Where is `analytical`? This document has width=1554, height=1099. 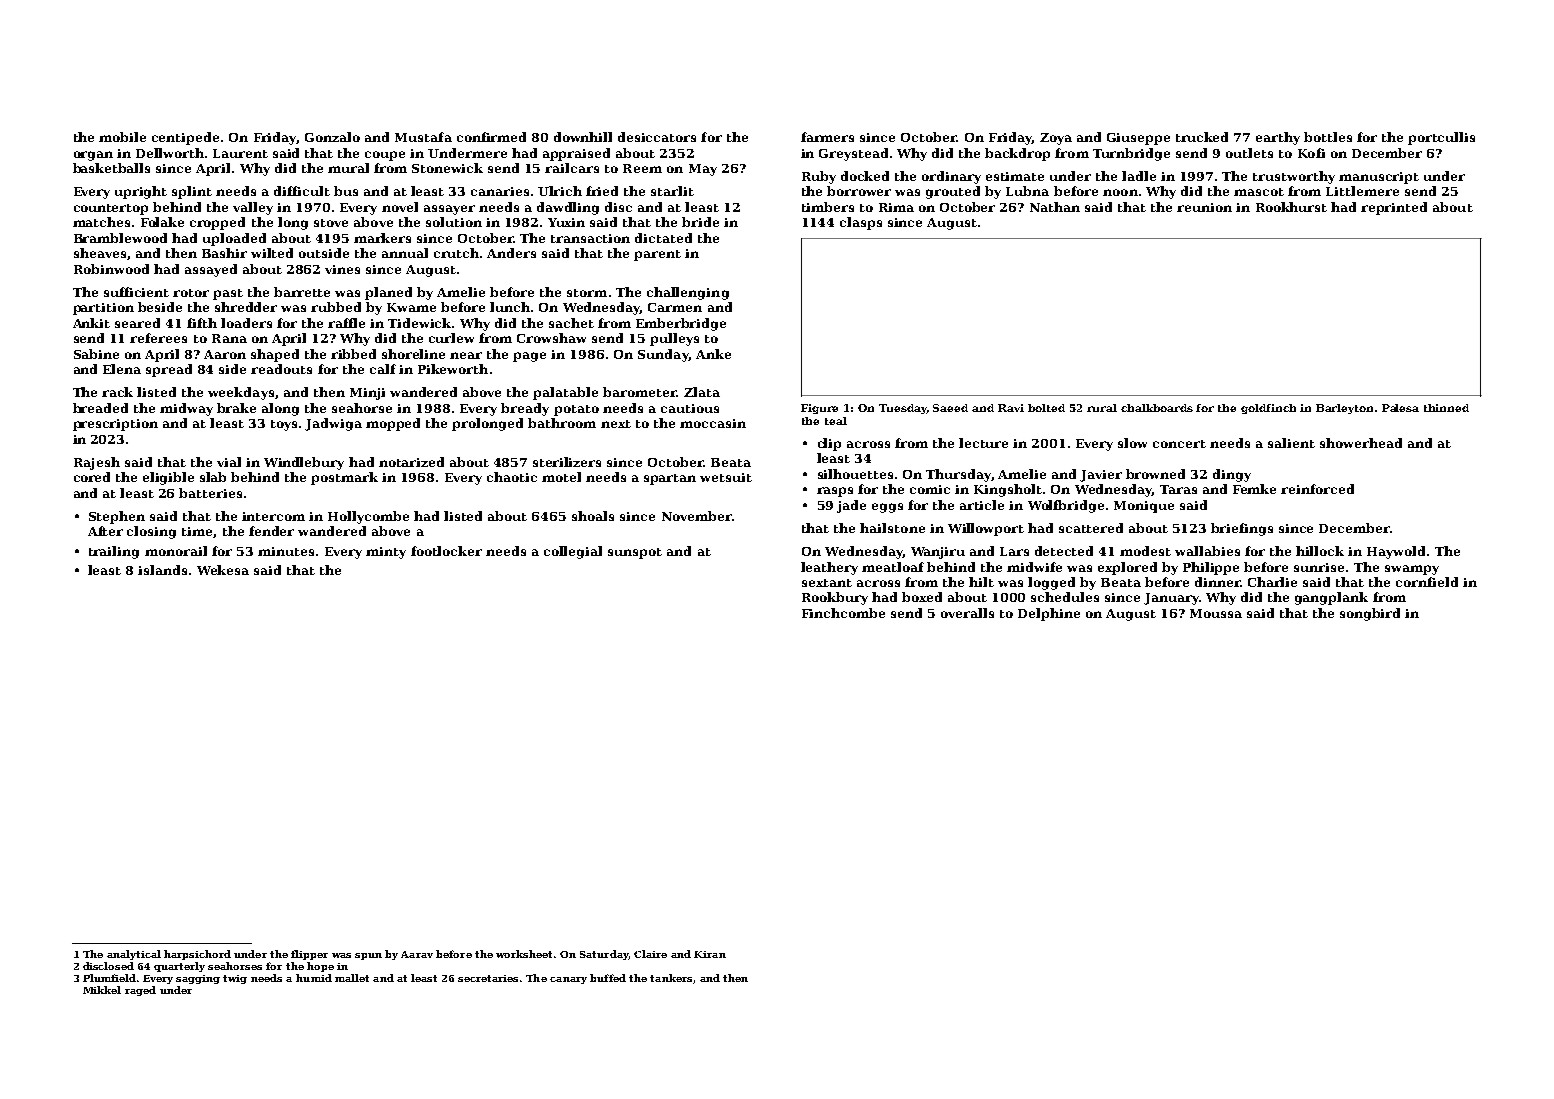
analytical is located at coordinates (134, 955).
